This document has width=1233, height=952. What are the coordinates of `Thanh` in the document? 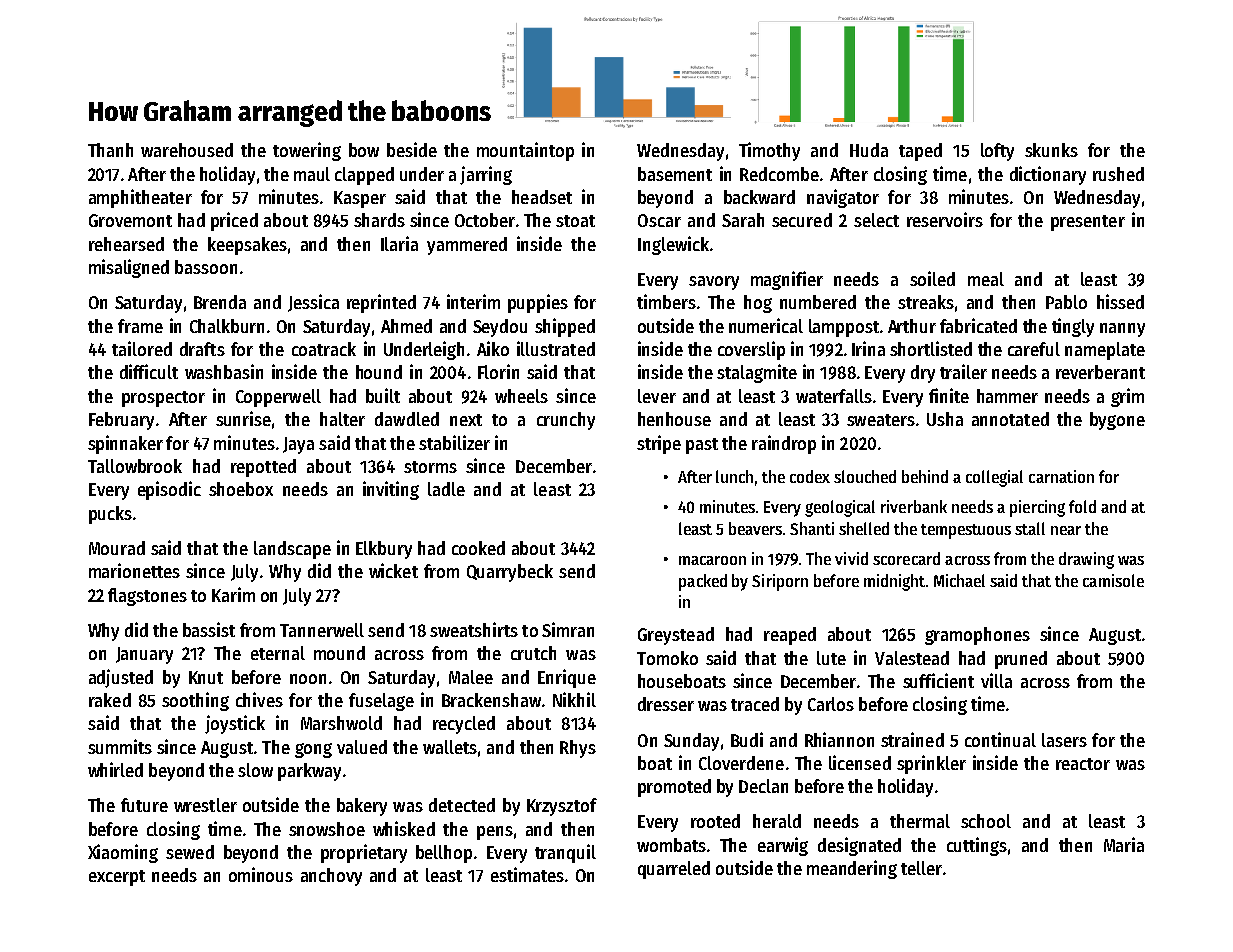 It's located at (110, 150).
